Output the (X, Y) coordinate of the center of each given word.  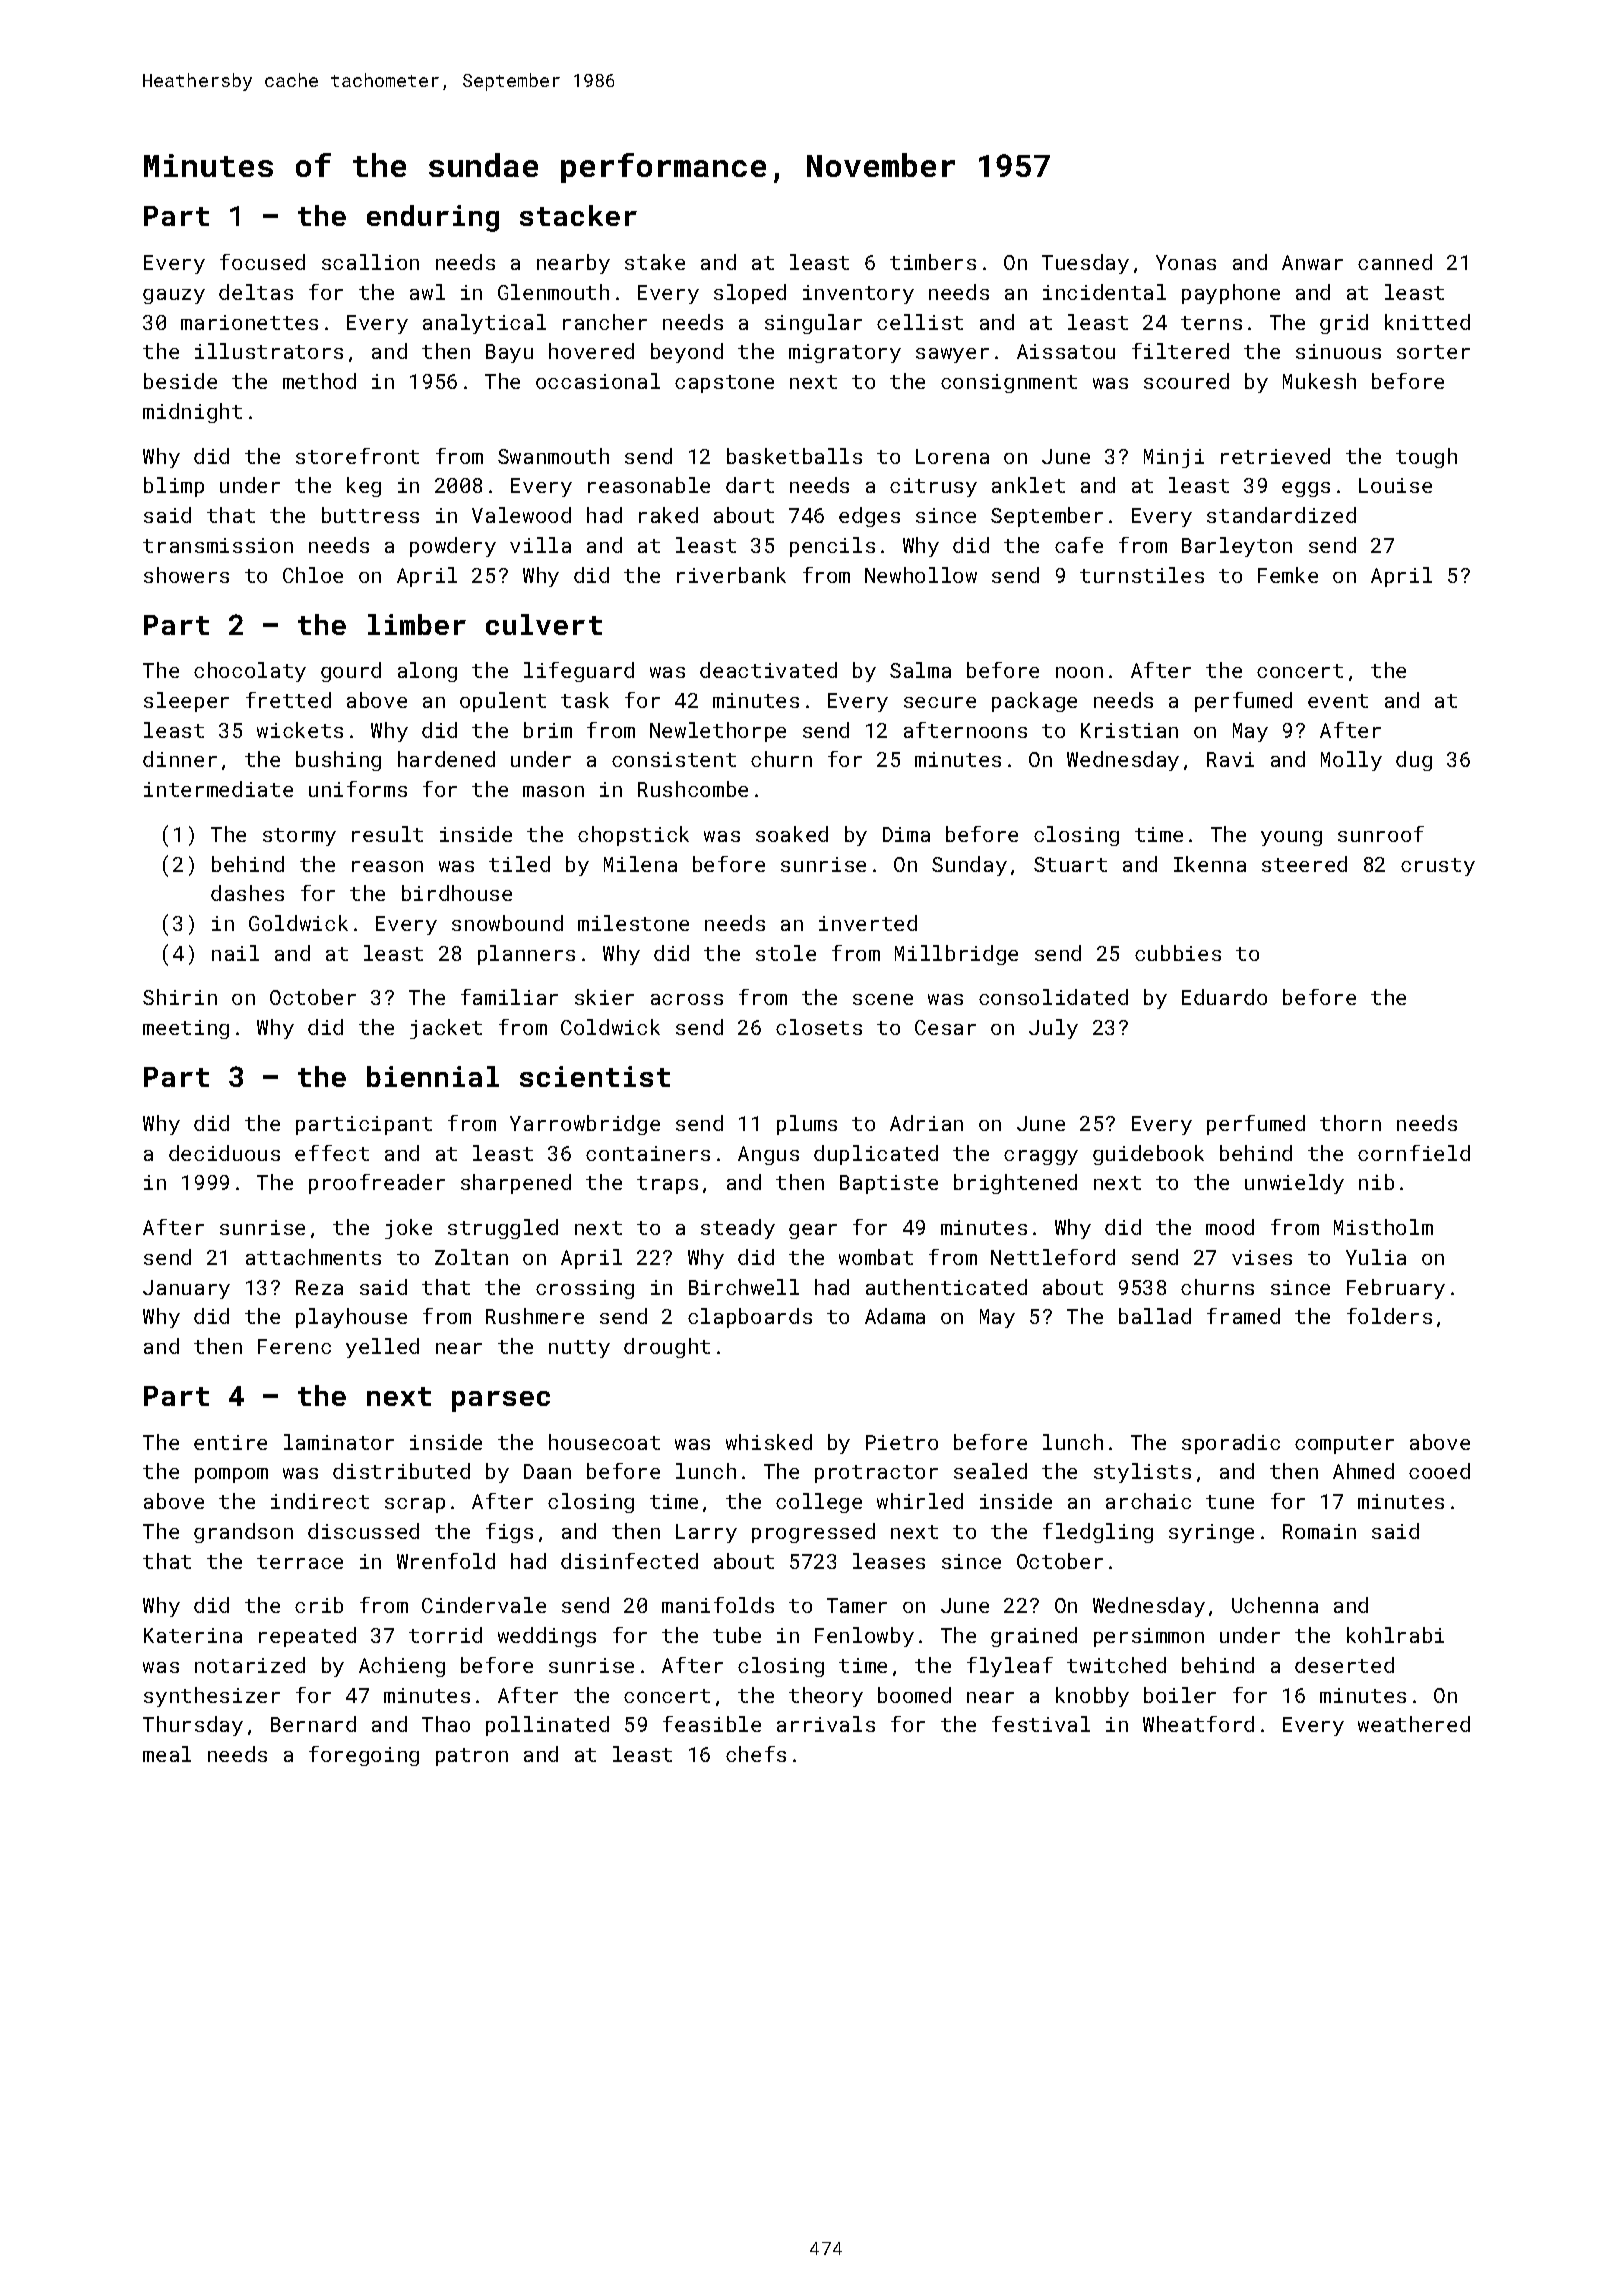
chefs (756, 1754)
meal (167, 1754)
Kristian (1129, 730)
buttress (370, 515)
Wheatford (1198, 1724)
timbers (933, 262)
